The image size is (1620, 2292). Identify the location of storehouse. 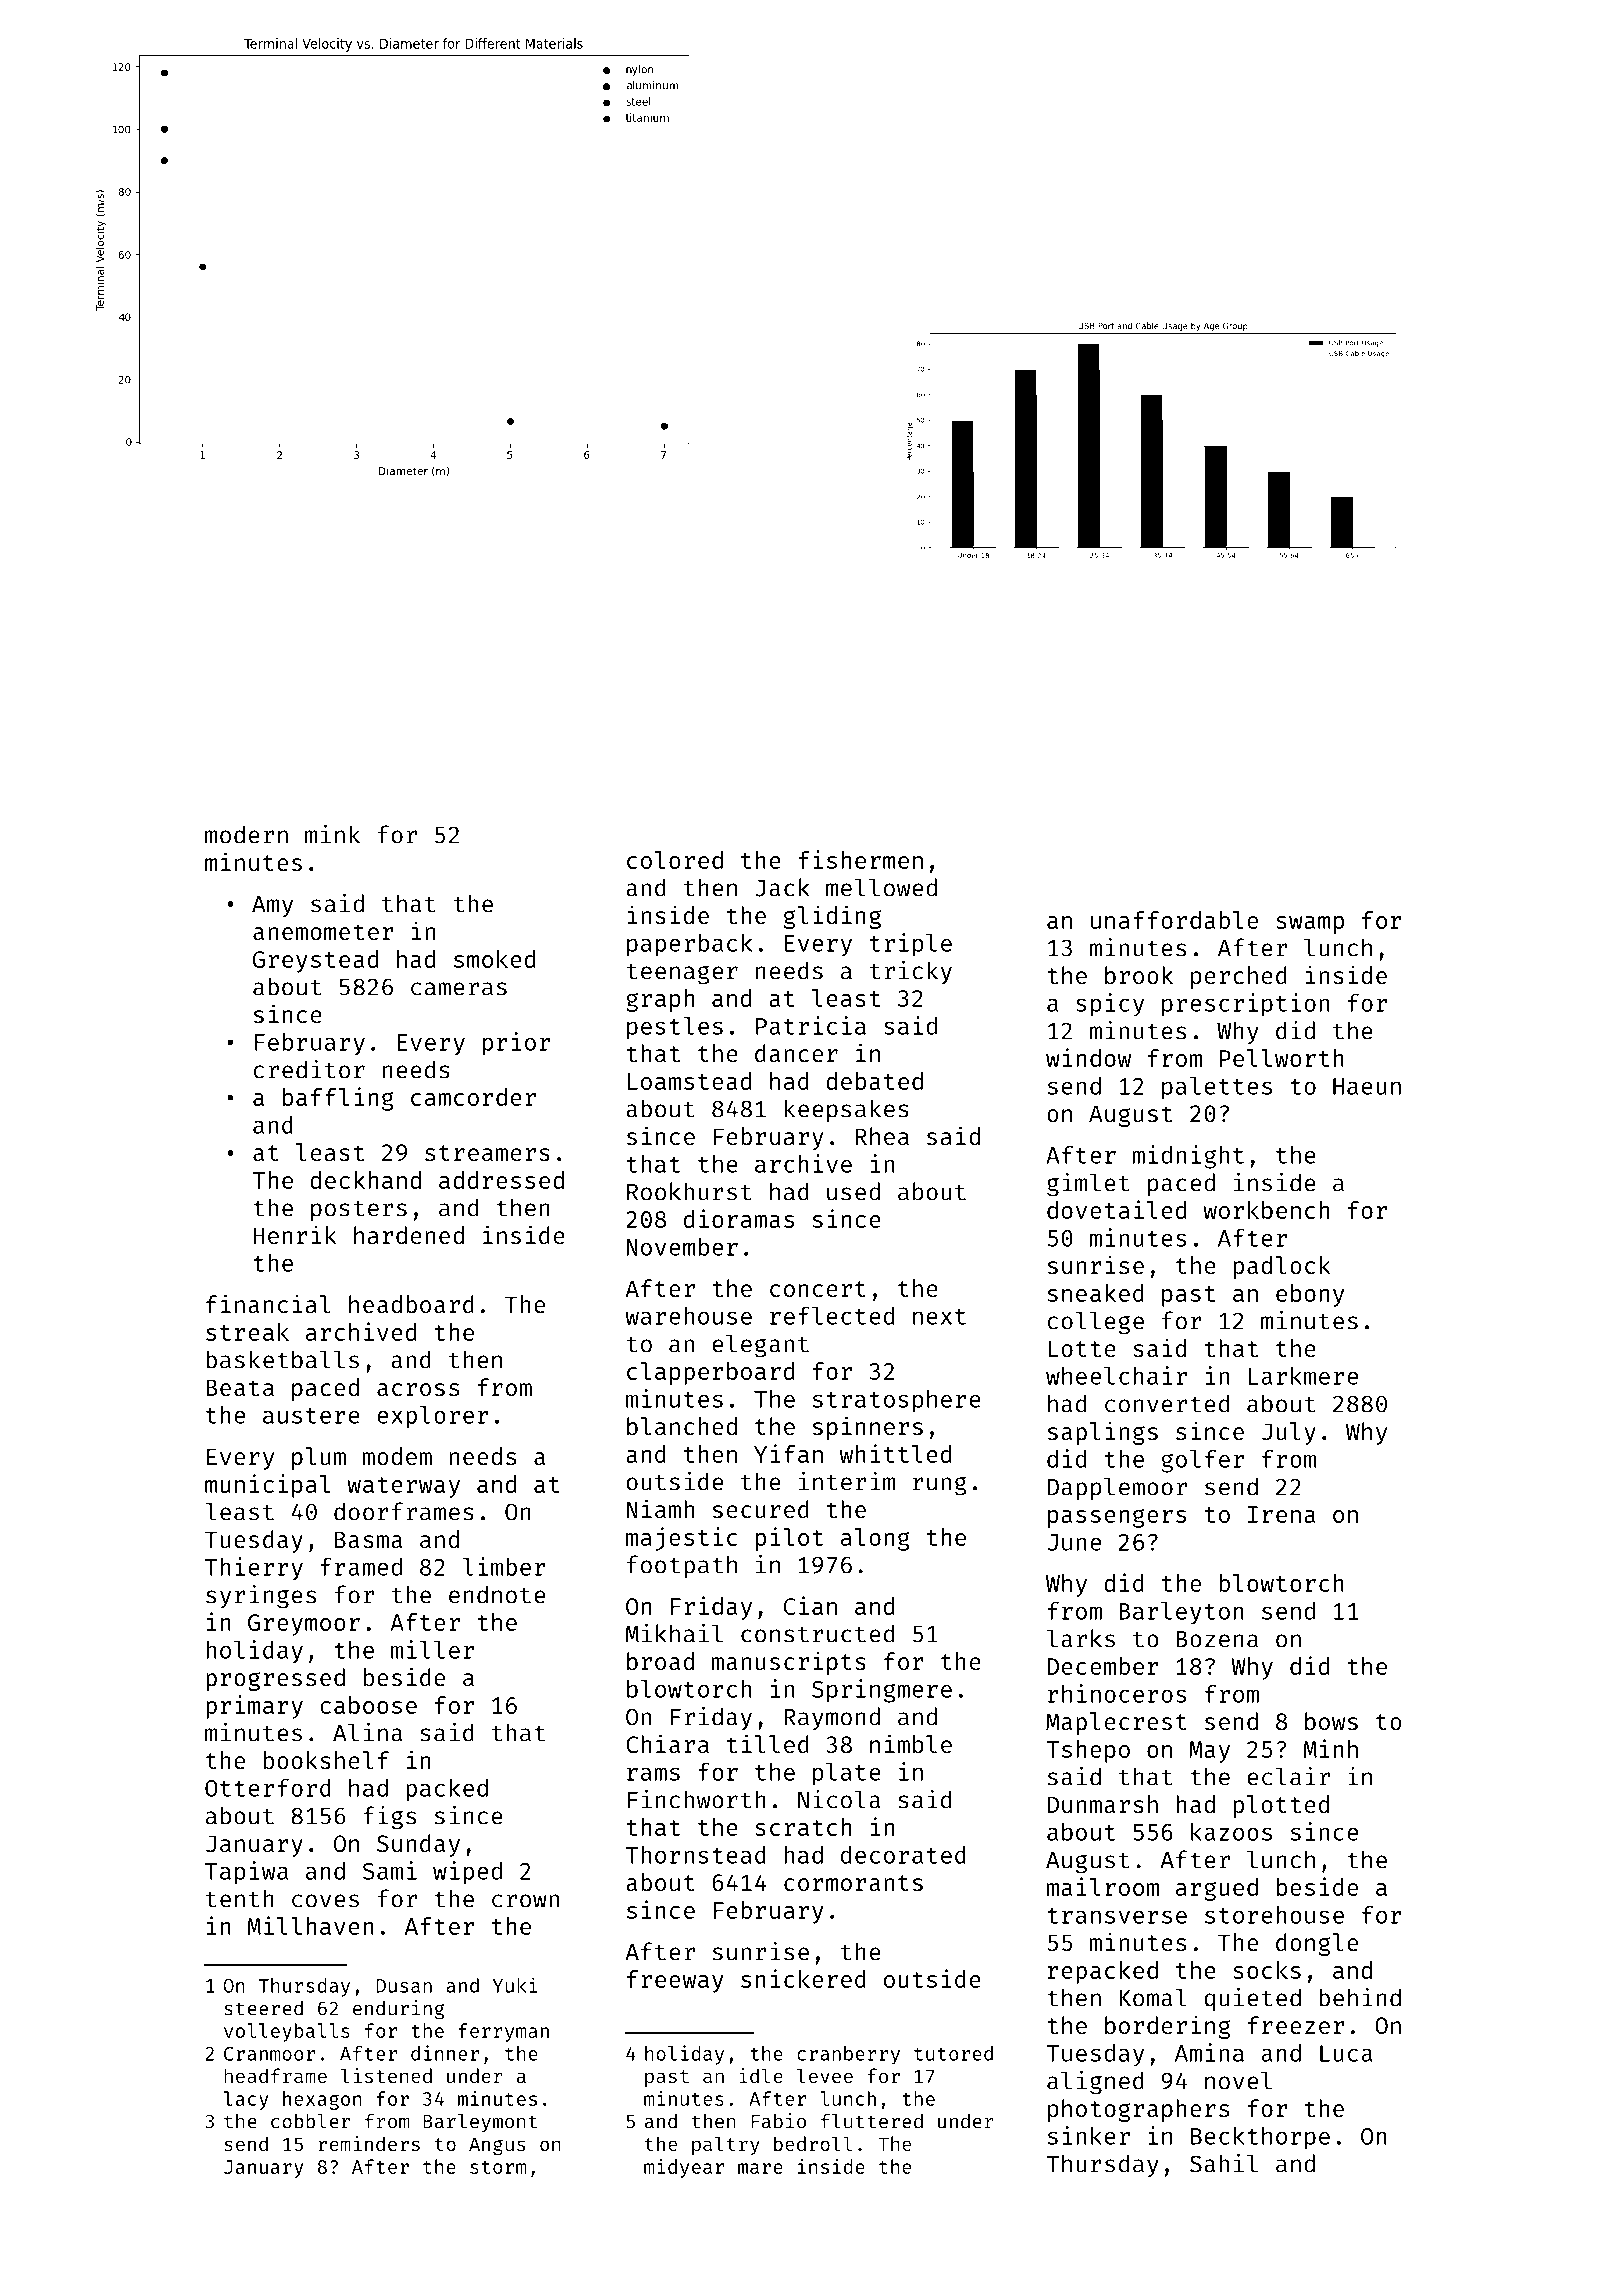
(1274, 1915).
